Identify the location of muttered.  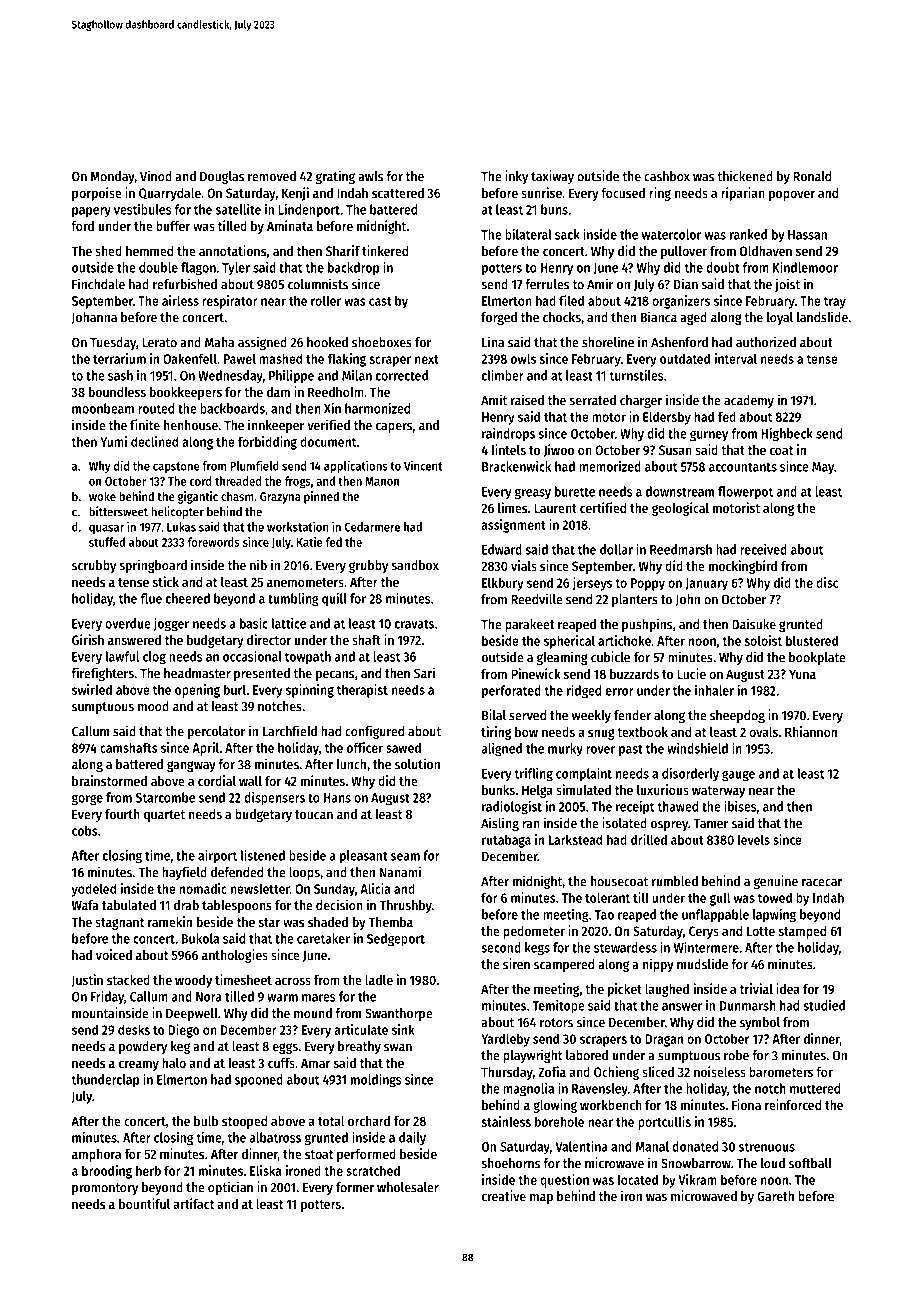
(815, 1088).
